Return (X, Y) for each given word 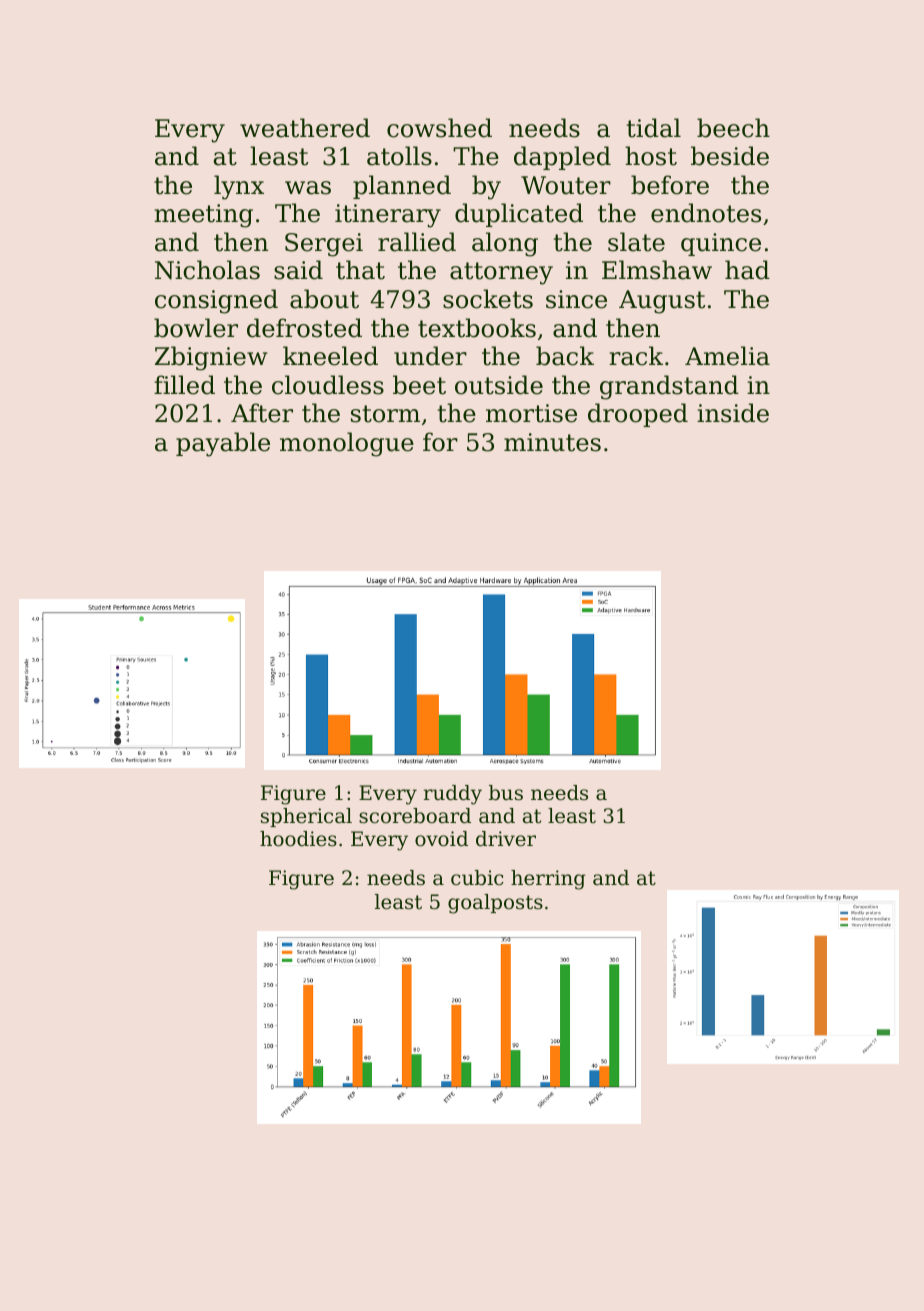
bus (506, 793)
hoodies (298, 839)
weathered (305, 128)
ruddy (453, 795)
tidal (654, 128)
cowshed (439, 128)
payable (223, 444)
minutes (552, 442)
